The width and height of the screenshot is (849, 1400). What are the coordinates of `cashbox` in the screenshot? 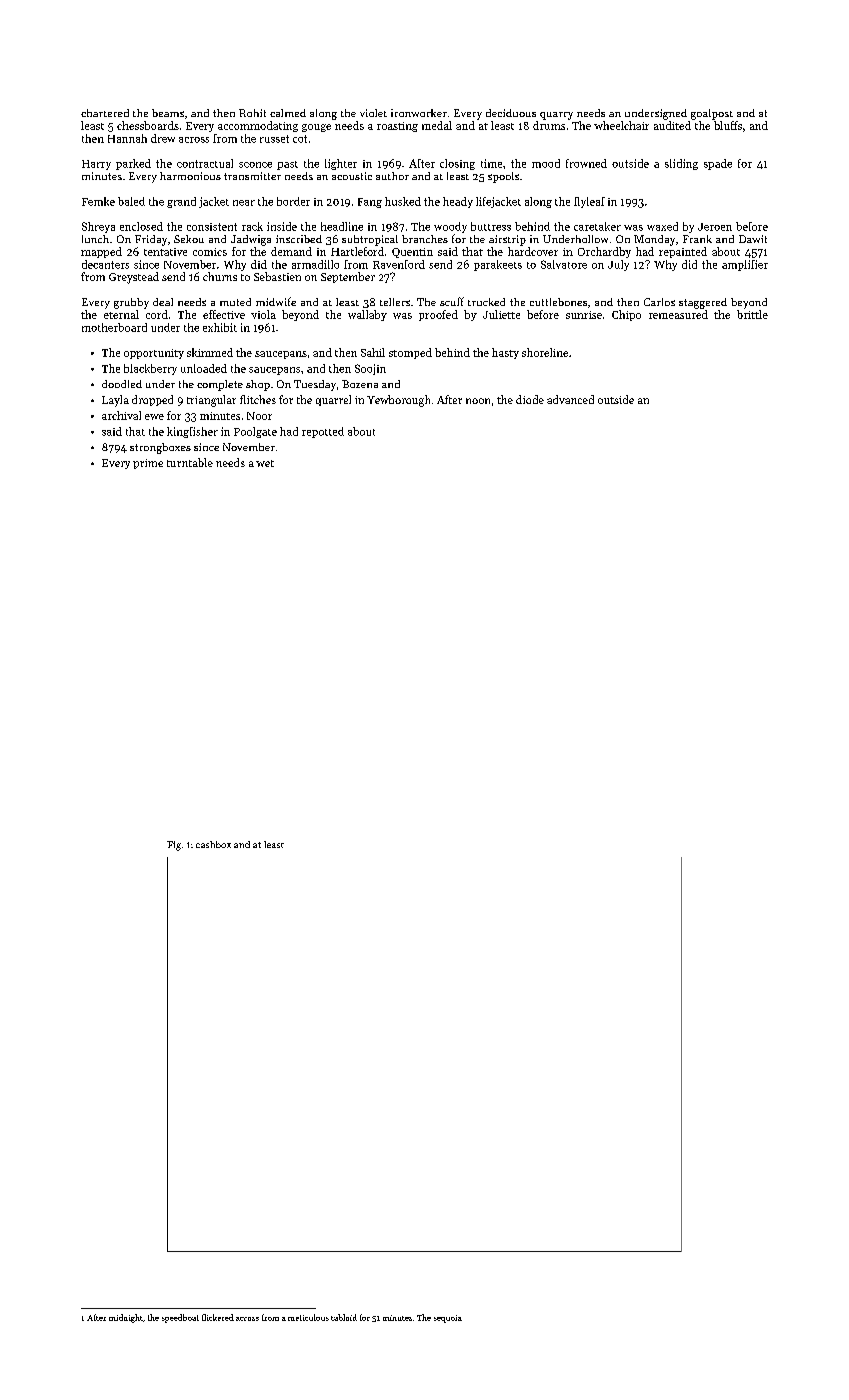 It's located at (213, 844).
